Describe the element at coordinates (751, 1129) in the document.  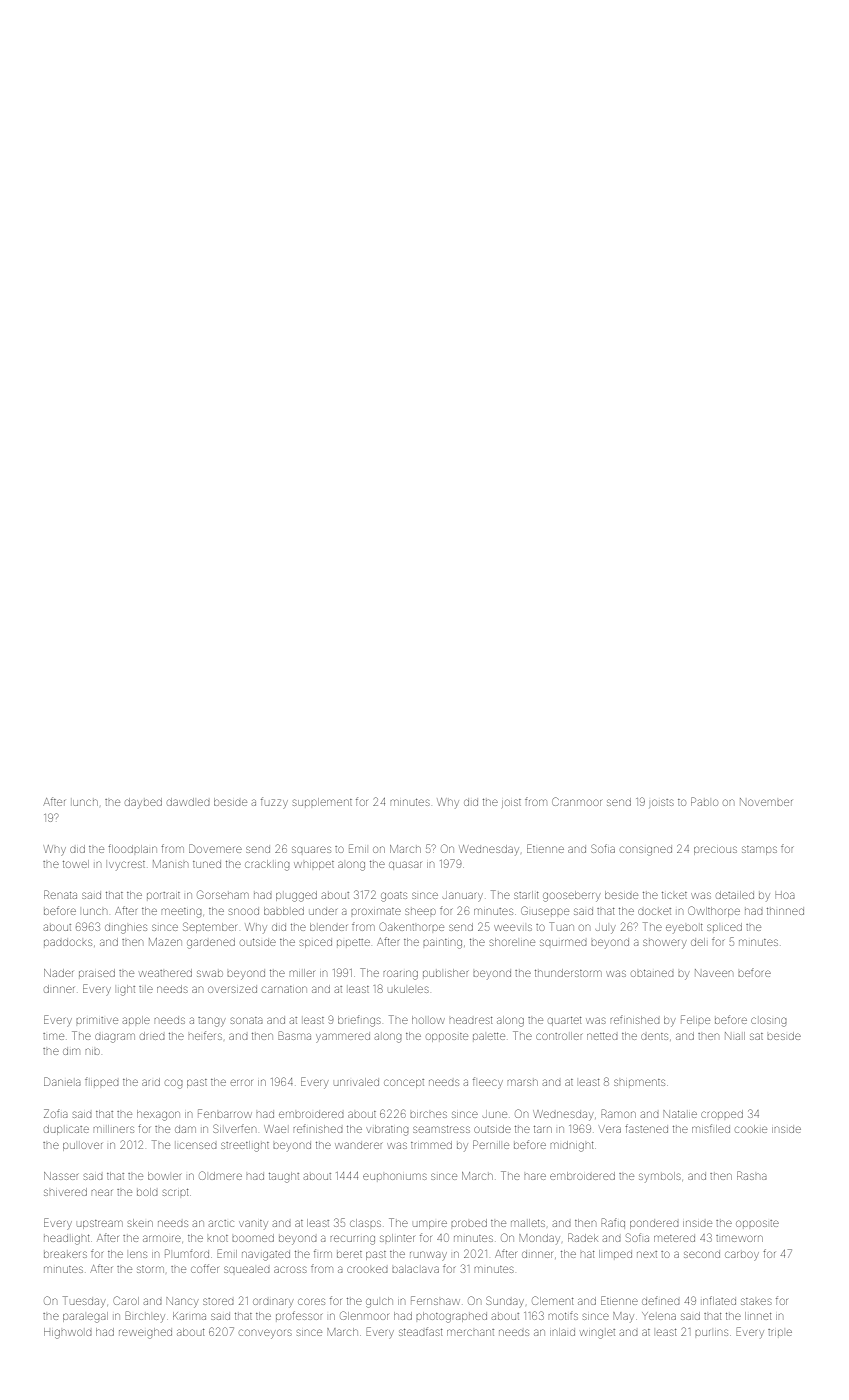
I see `cookie` at that location.
